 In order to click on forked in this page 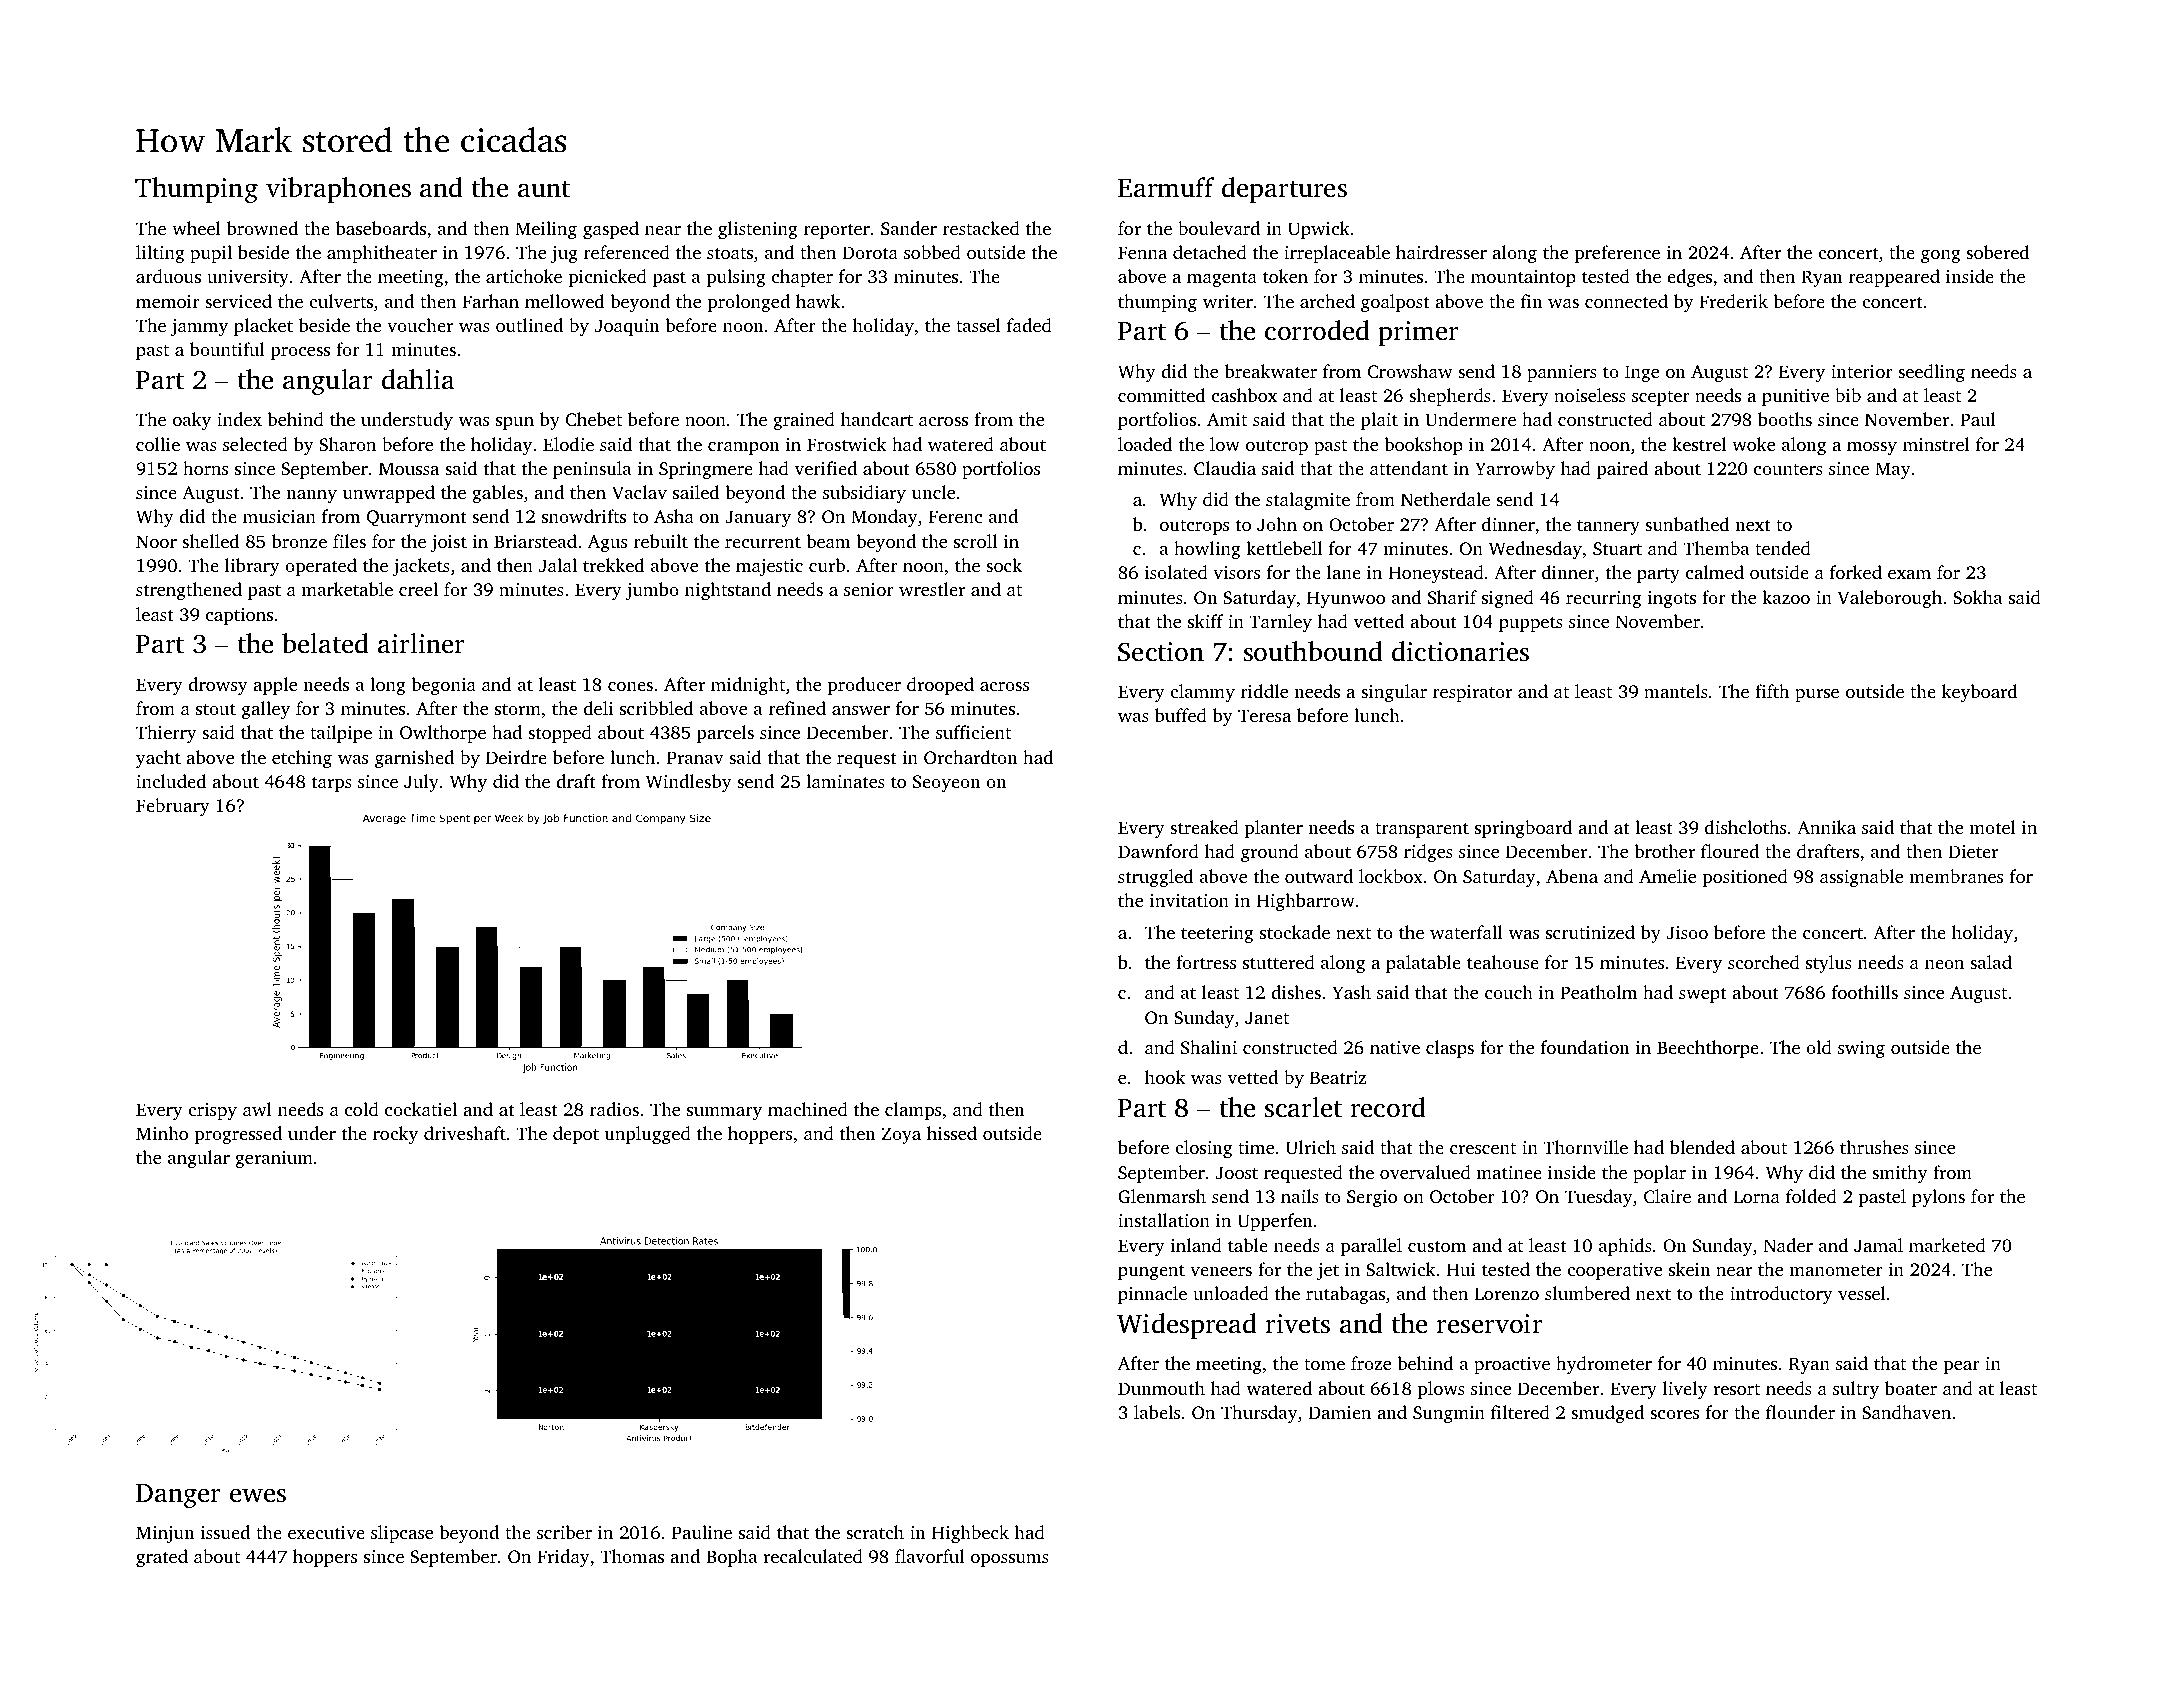, I will do `click(1856, 572)`.
